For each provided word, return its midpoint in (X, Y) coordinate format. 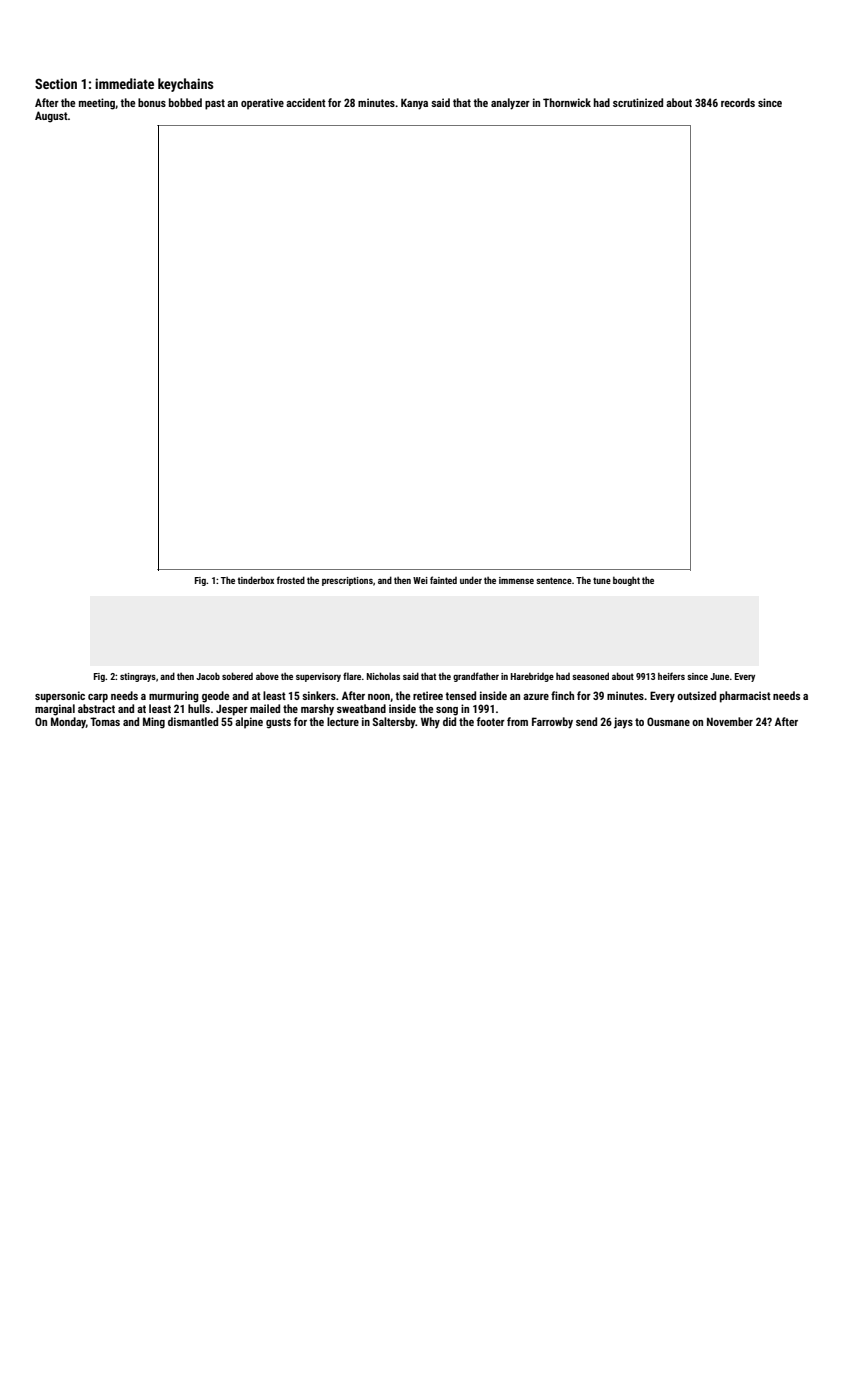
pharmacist (745, 697)
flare (352, 676)
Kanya (414, 104)
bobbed (185, 102)
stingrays (138, 677)
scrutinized (638, 102)
